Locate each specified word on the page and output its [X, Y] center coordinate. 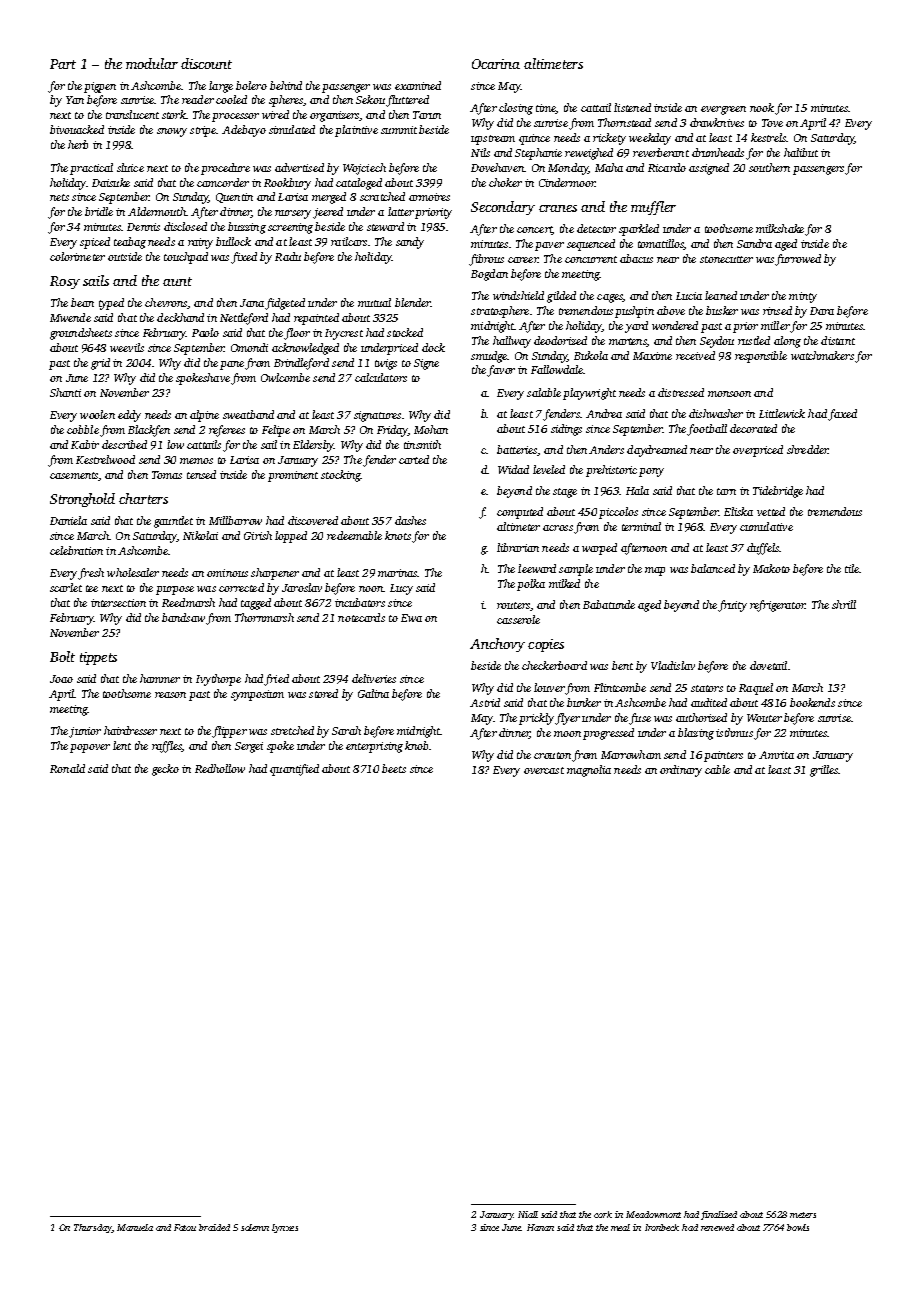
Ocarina [496, 64]
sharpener [275, 574]
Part [63, 64]
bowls [798, 1227]
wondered [675, 325]
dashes [410, 520]
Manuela [135, 1227]
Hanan [540, 1227]
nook [762, 107]
